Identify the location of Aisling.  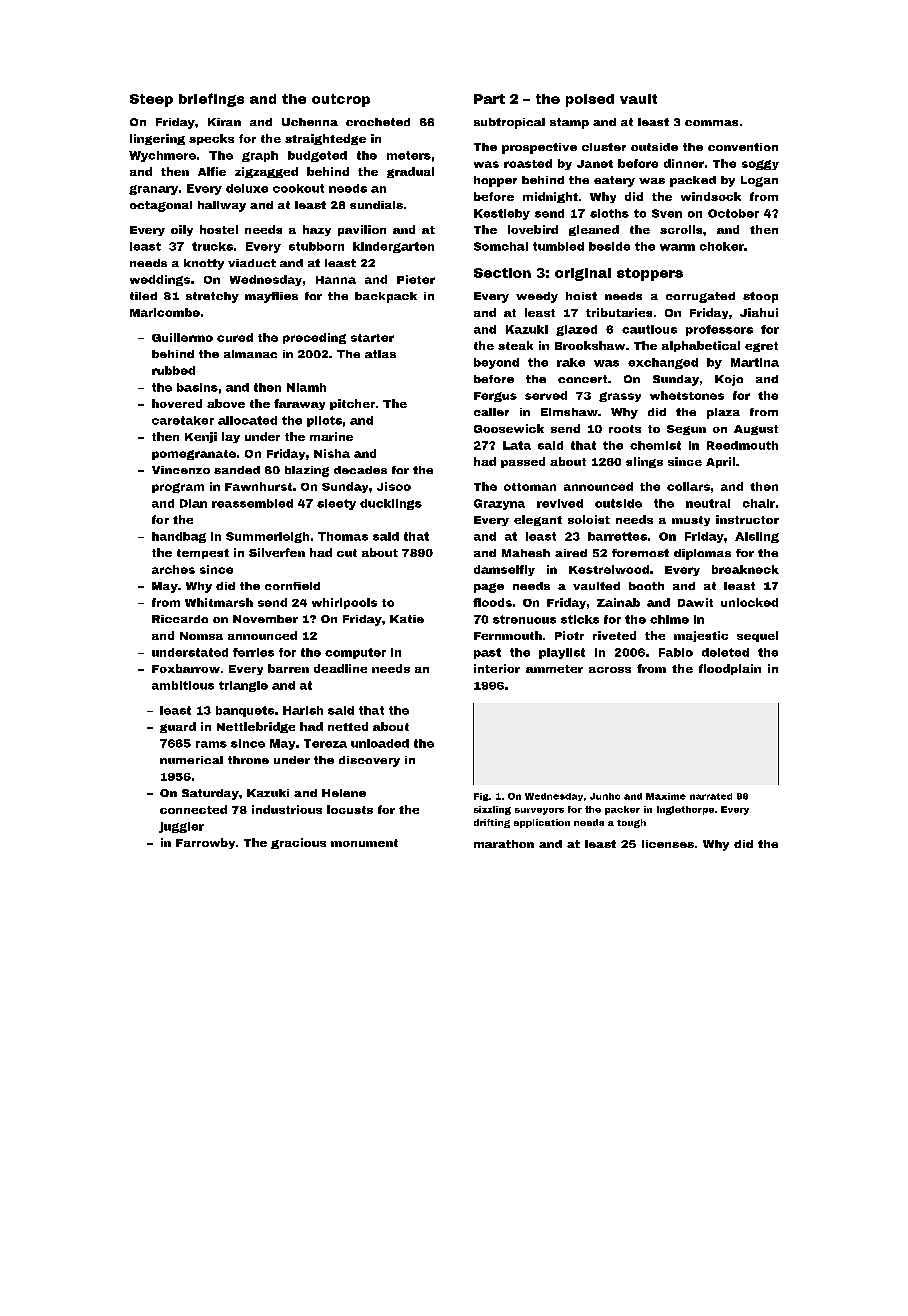
(757, 537).
